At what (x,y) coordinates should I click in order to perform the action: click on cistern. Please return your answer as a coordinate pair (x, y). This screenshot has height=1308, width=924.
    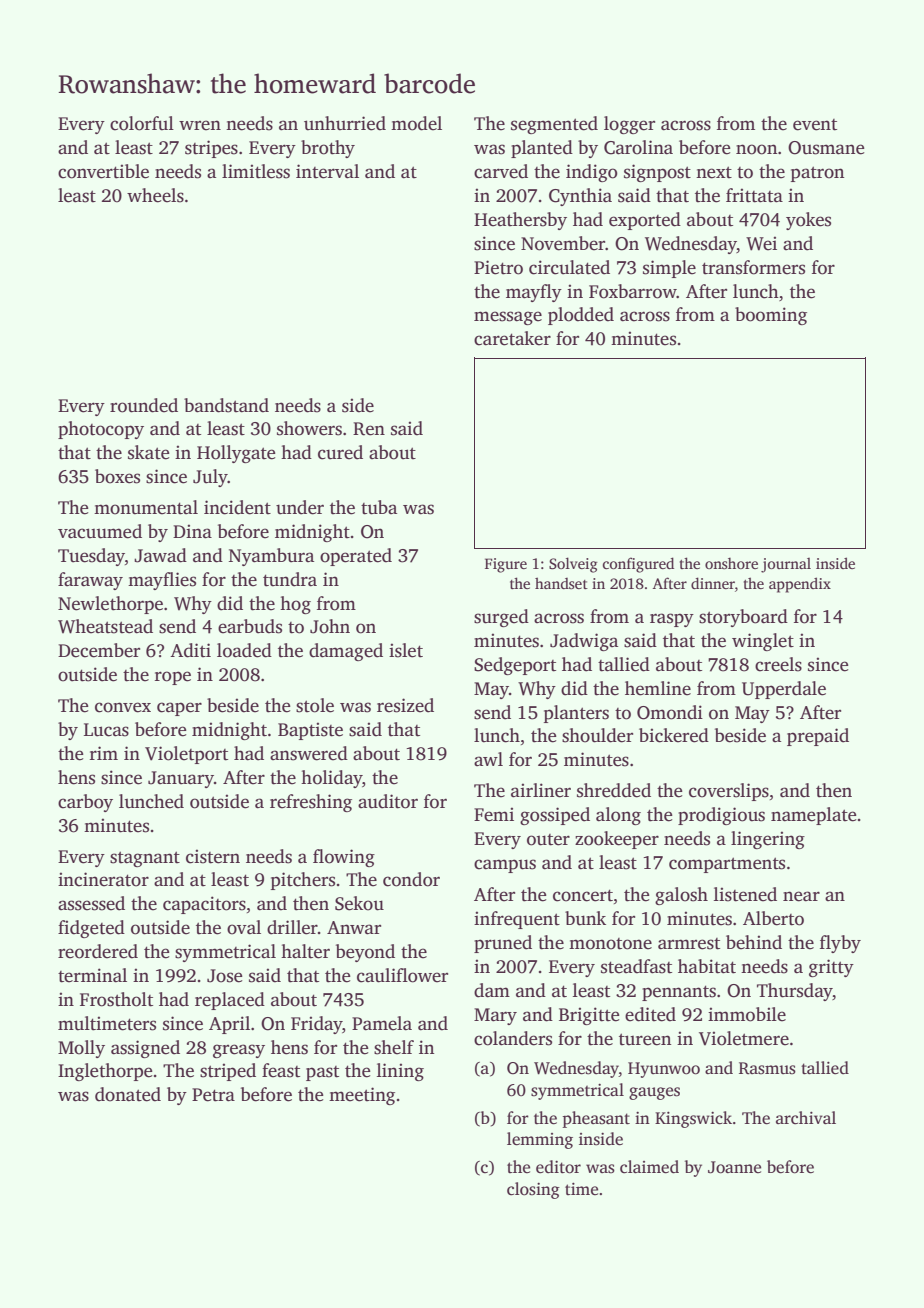
    Looking at the image, I should click on (213, 856).
